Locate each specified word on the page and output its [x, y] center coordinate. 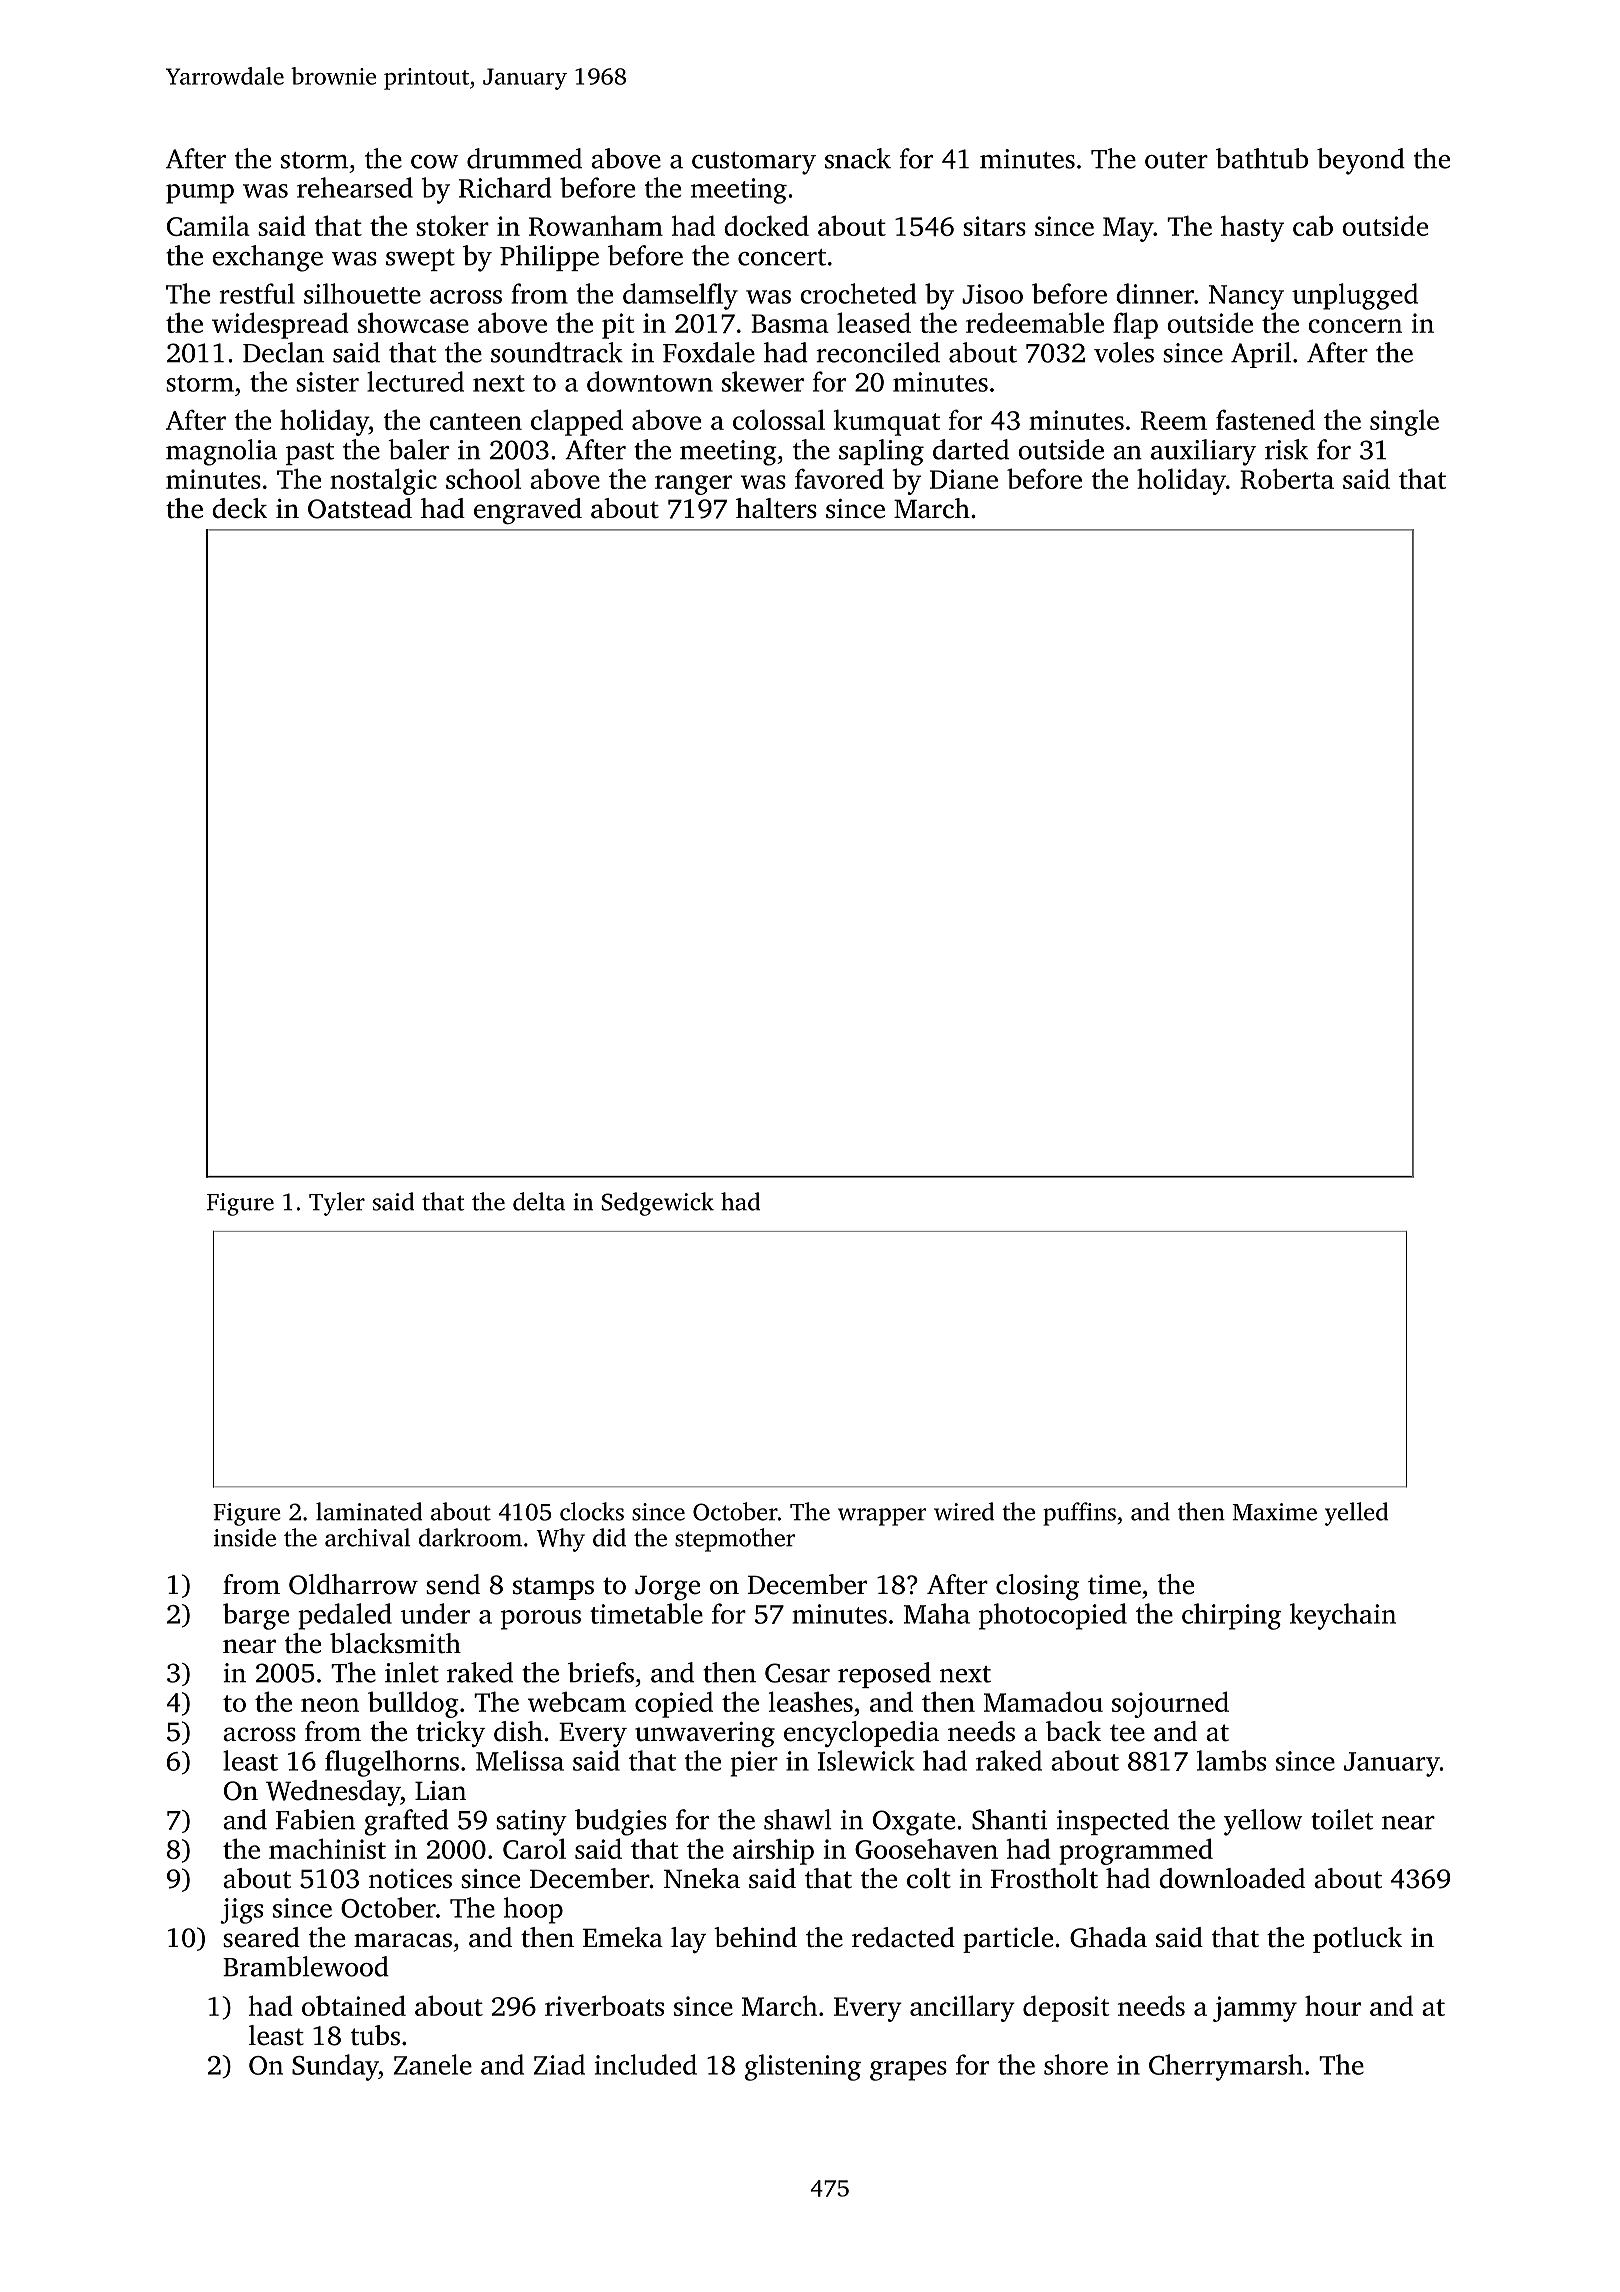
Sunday [335, 2067]
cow [434, 162]
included [645, 2064]
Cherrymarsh [1226, 2067]
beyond [1361, 161]
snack [858, 158]
